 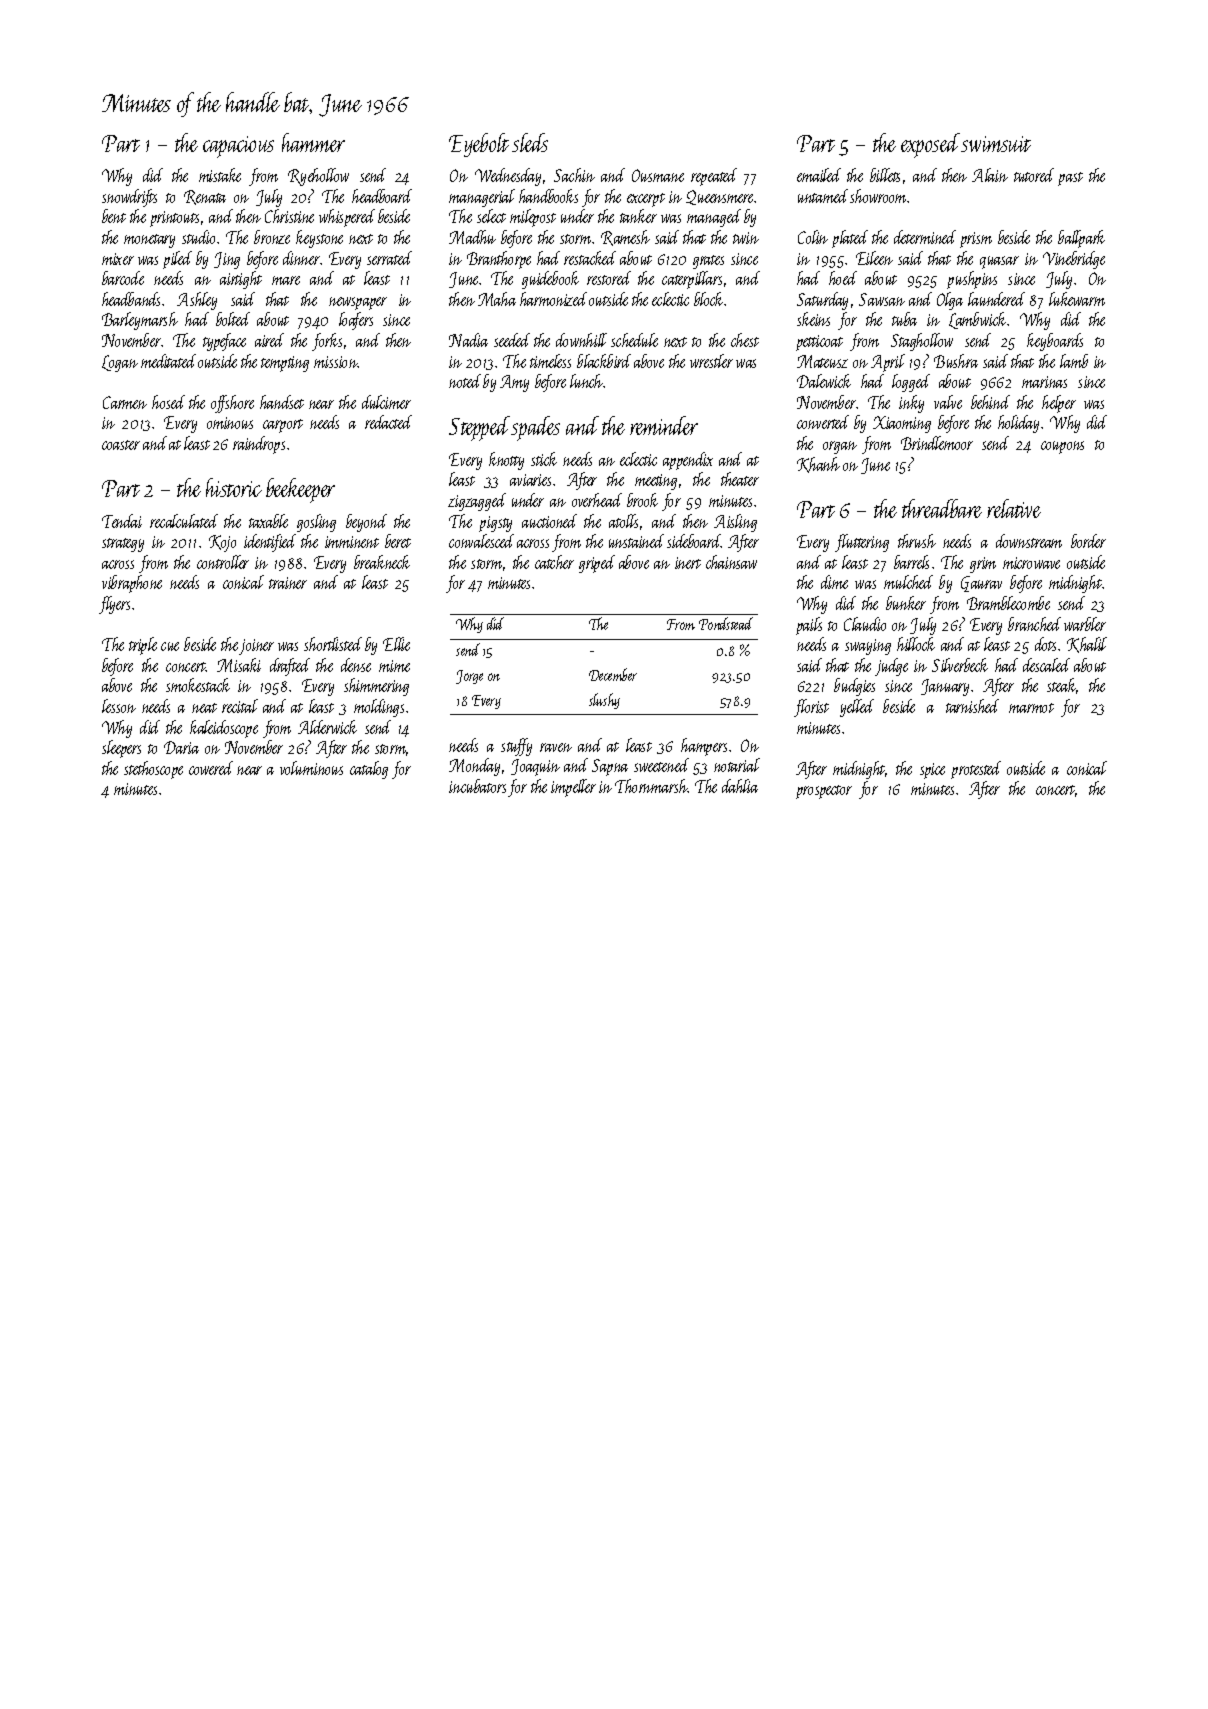 What do you see at coordinates (587, 381) in the screenshot?
I see `lunch` at bounding box center [587, 381].
